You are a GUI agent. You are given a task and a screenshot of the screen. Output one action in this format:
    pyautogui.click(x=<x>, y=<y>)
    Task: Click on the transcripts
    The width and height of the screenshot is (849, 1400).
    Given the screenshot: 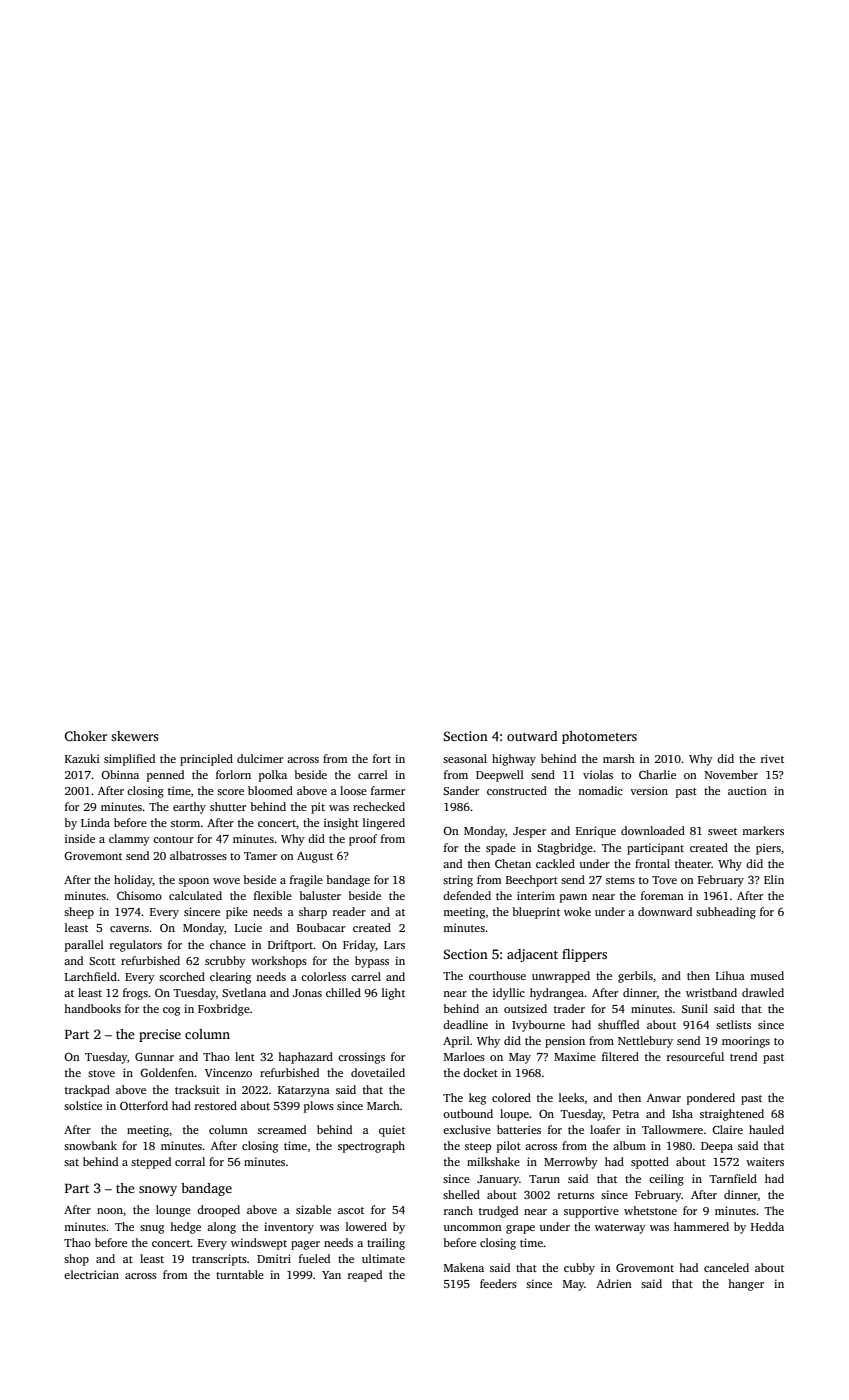 What is the action you would take?
    pyautogui.click(x=219, y=1260)
